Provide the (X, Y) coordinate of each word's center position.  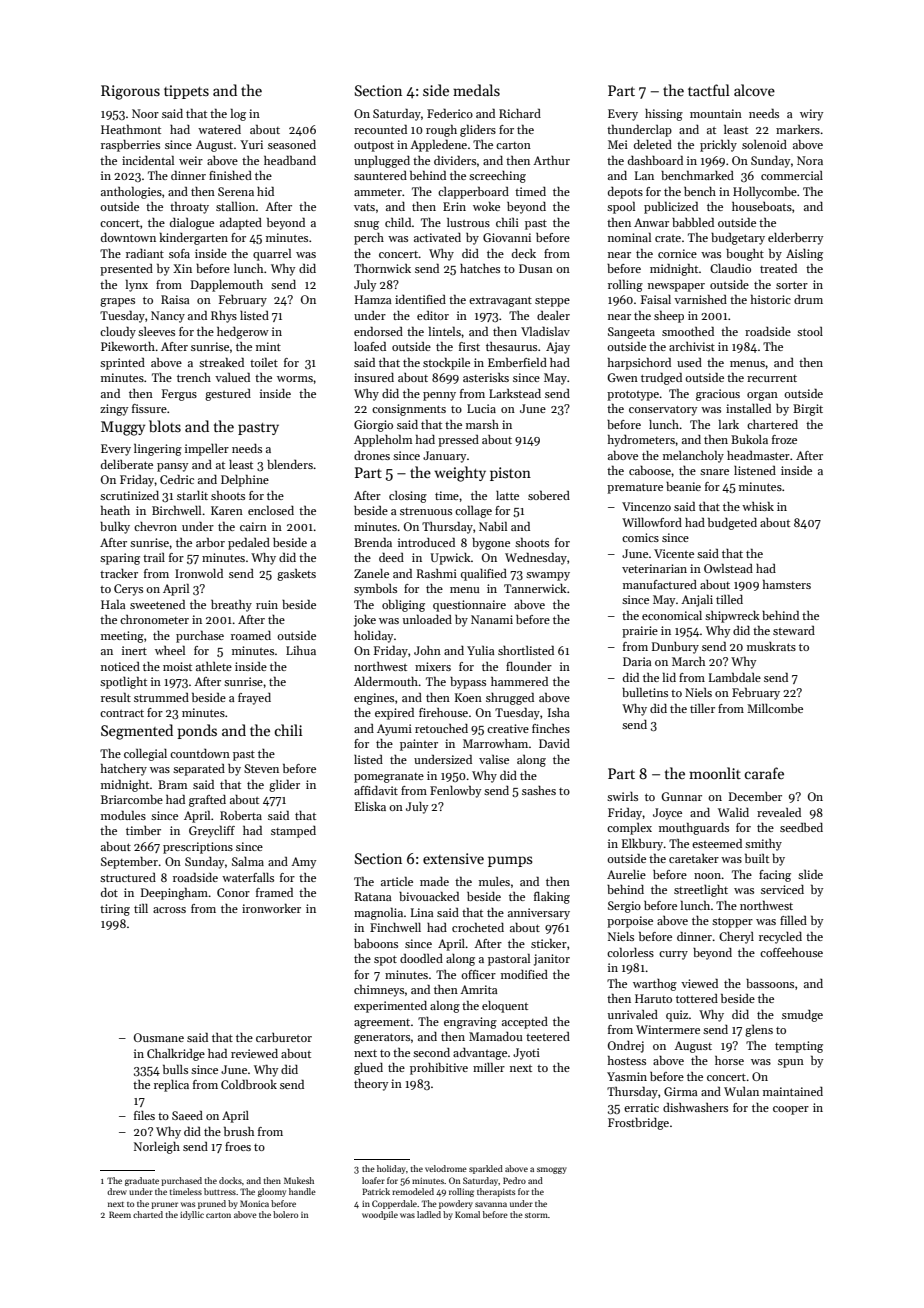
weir (191, 160)
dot (109, 892)
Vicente (674, 553)
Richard (520, 113)
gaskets (296, 575)
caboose (650, 470)
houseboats (762, 206)
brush (239, 1131)
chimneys (379, 991)
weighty (460, 474)
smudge (802, 1016)
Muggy (123, 428)
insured (374, 377)
